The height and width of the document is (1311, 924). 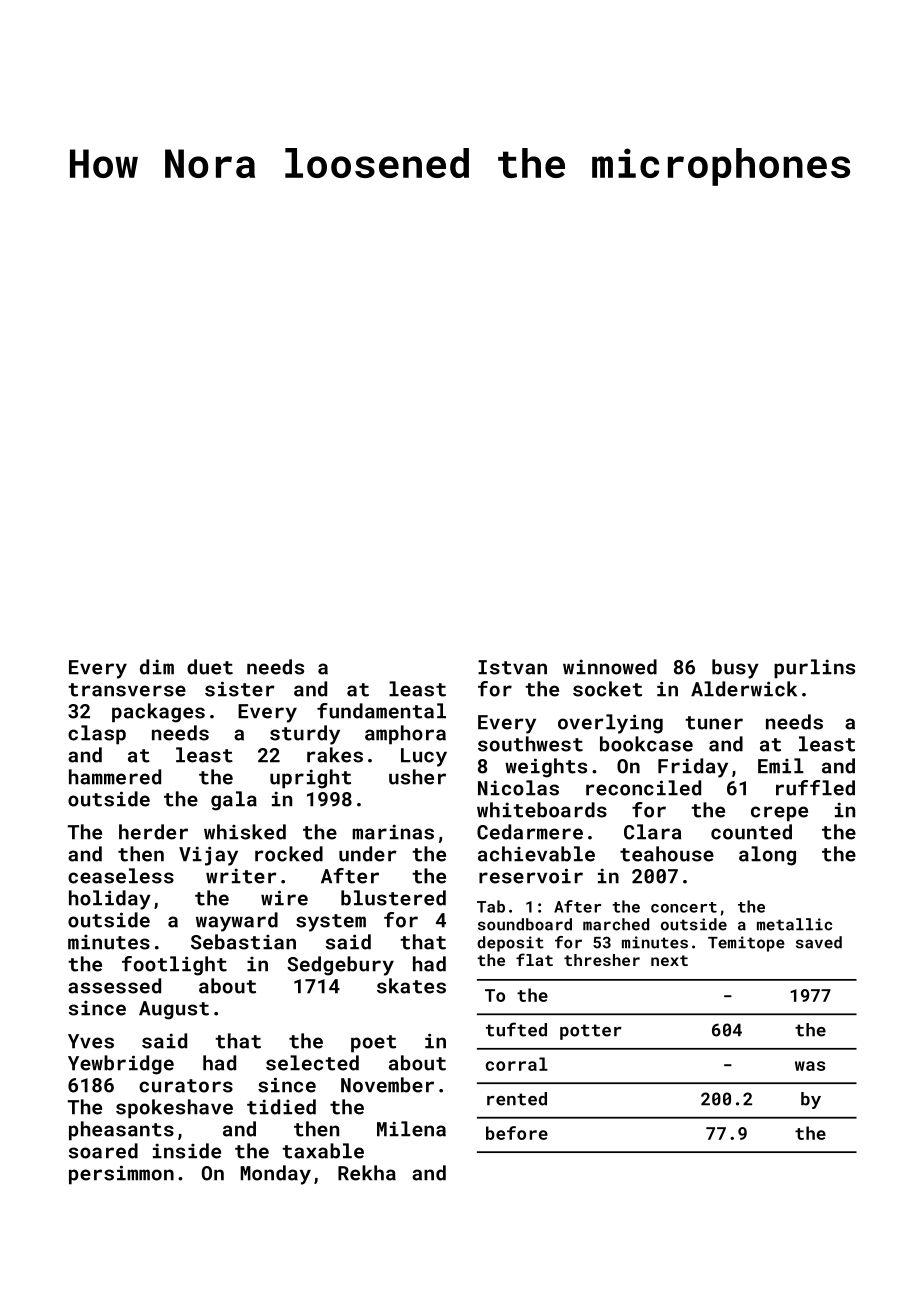 I want to click on dim, so click(x=157, y=667).
